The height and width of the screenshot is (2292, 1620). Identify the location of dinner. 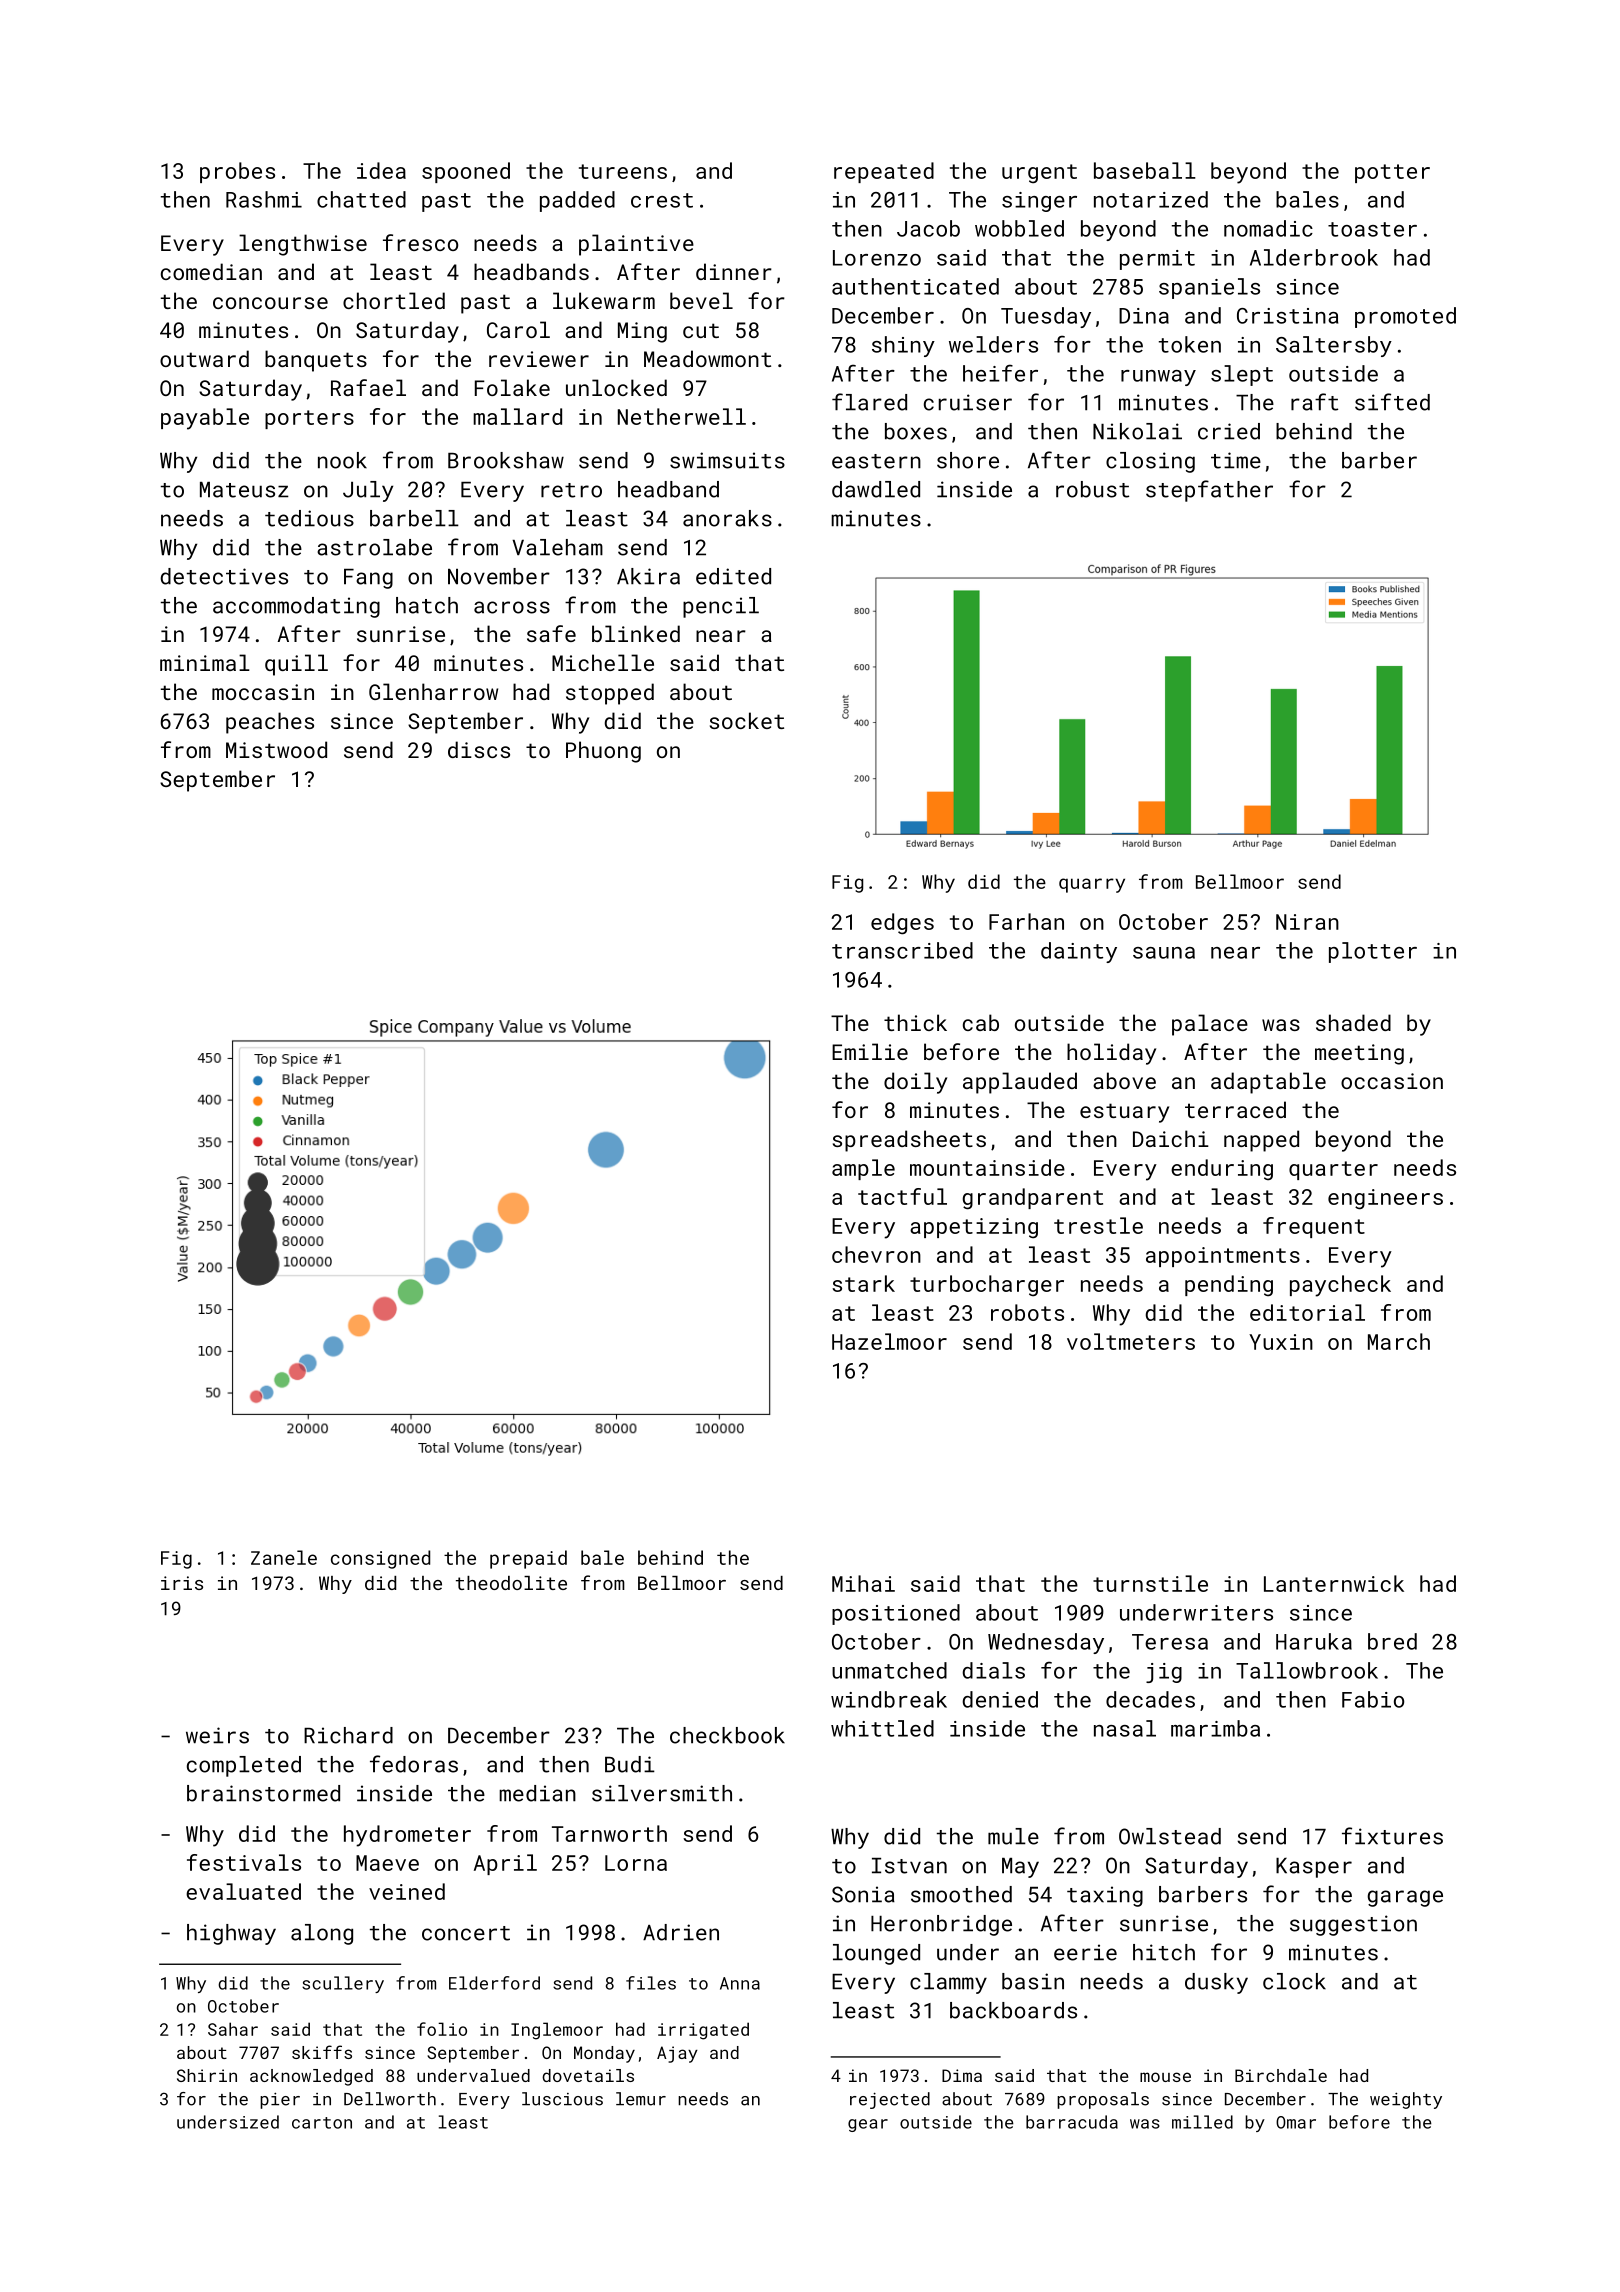
(734, 271).
